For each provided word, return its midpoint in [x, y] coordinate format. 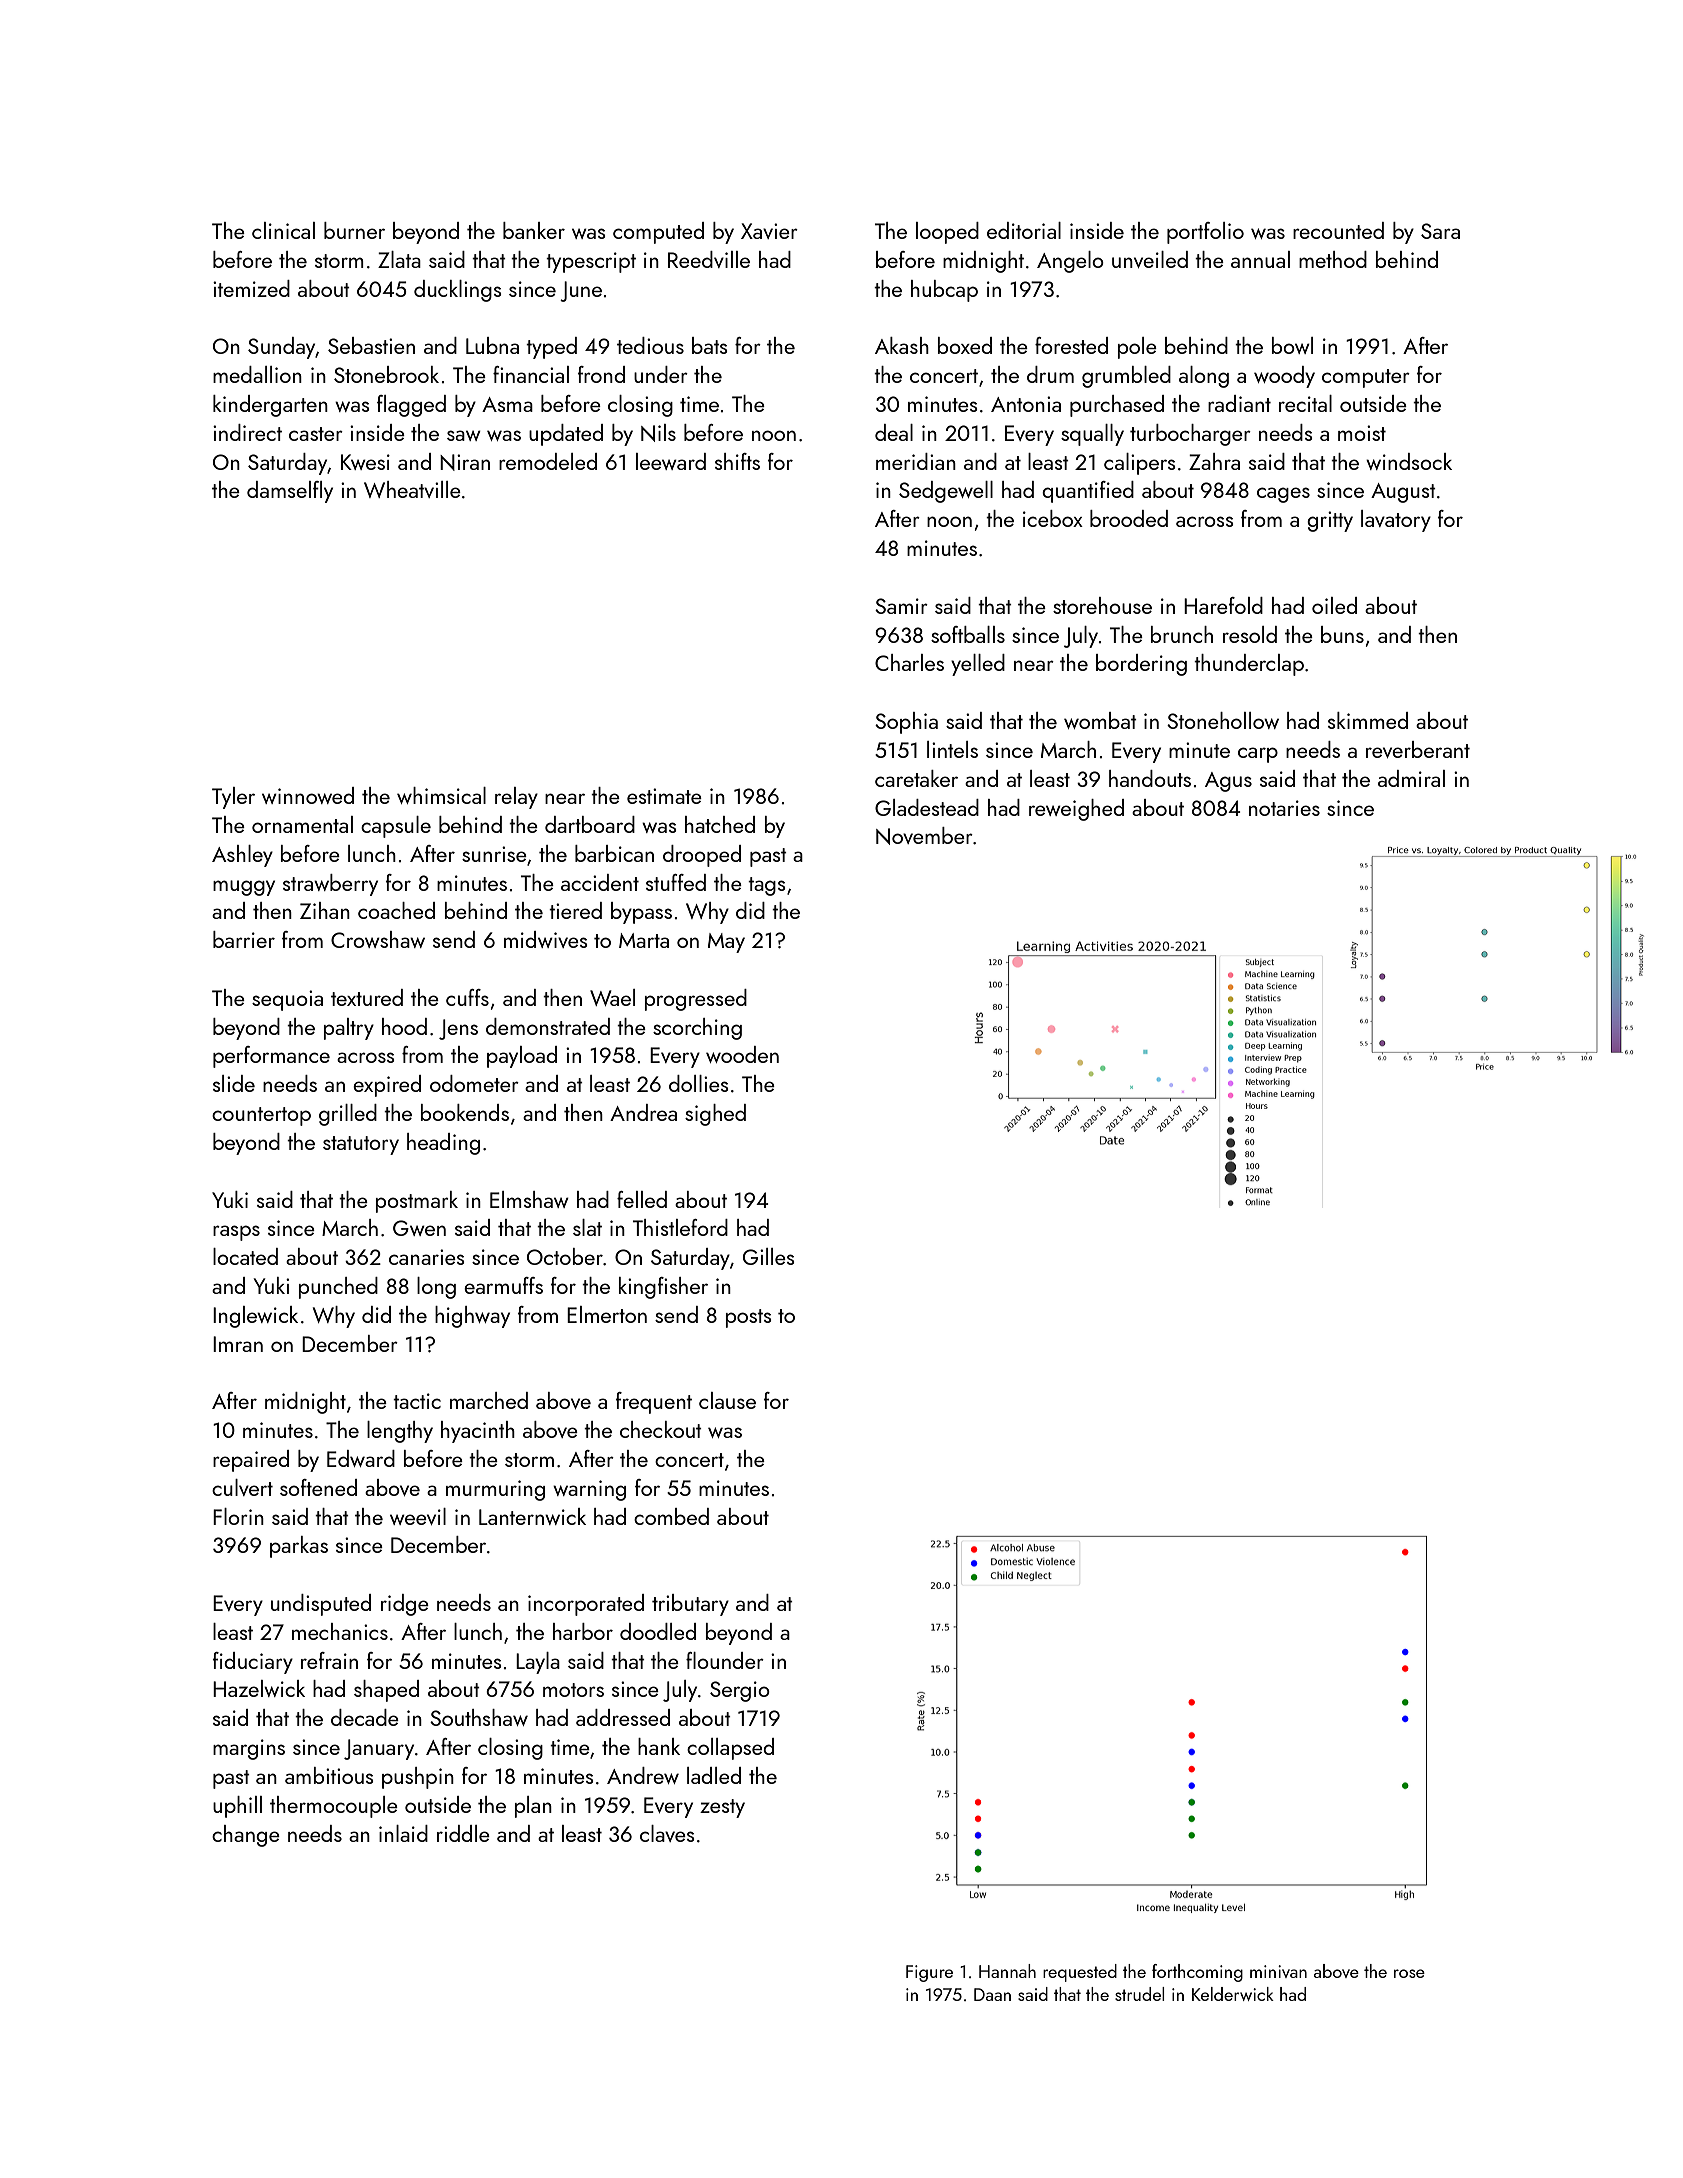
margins [249, 1749]
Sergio [740, 1691]
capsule [396, 827]
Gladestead [927, 807]
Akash [902, 345]
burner [354, 230]
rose [1409, 1973]
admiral [1411, 778]
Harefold [1223, 605]
